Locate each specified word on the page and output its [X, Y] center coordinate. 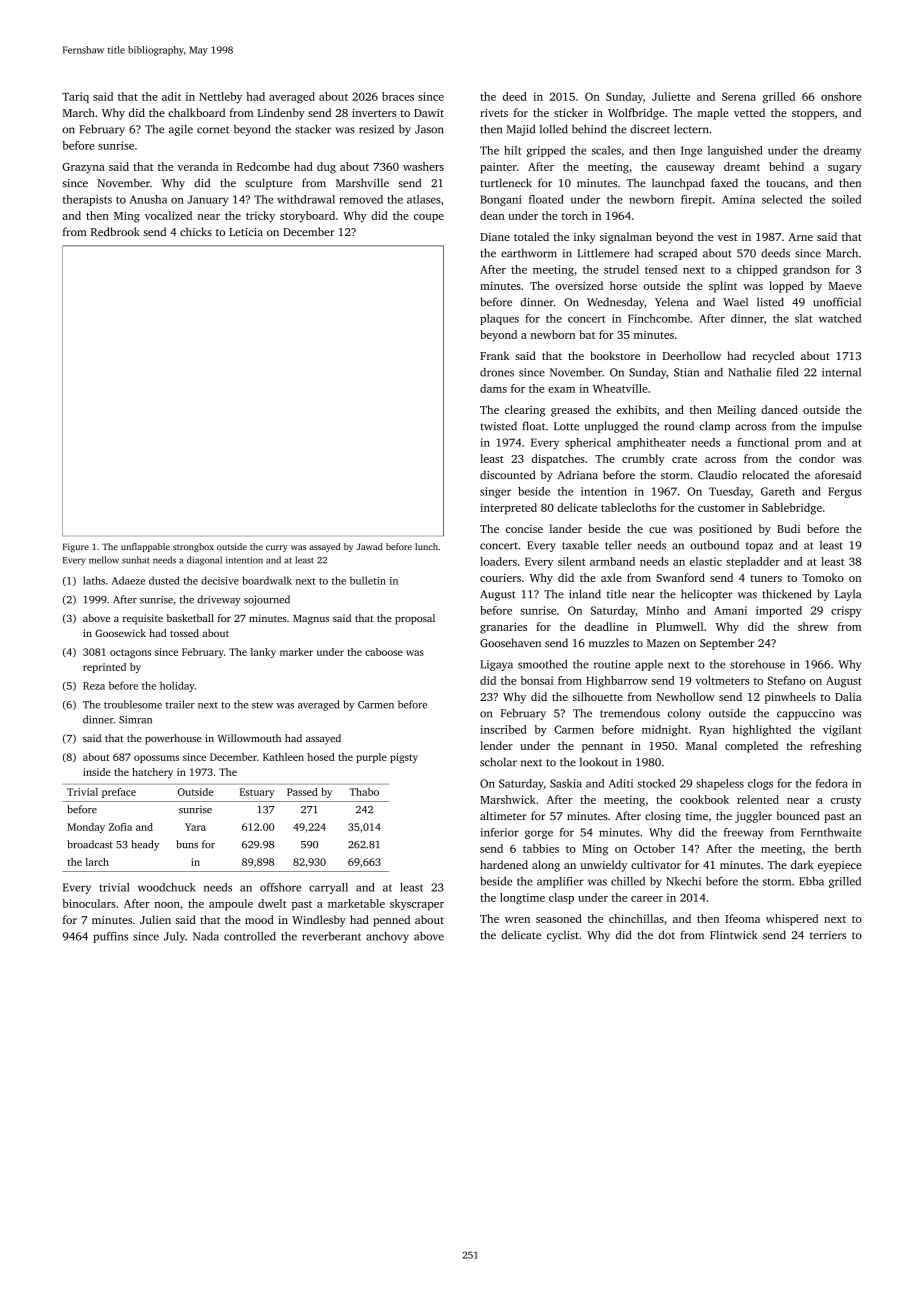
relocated [765, 474]
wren [517, 920]
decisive [220, 580]
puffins [110, 937]
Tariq [75, 97]
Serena [739, 96]
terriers [828, 935]
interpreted [508, 509]
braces [398, 96]
